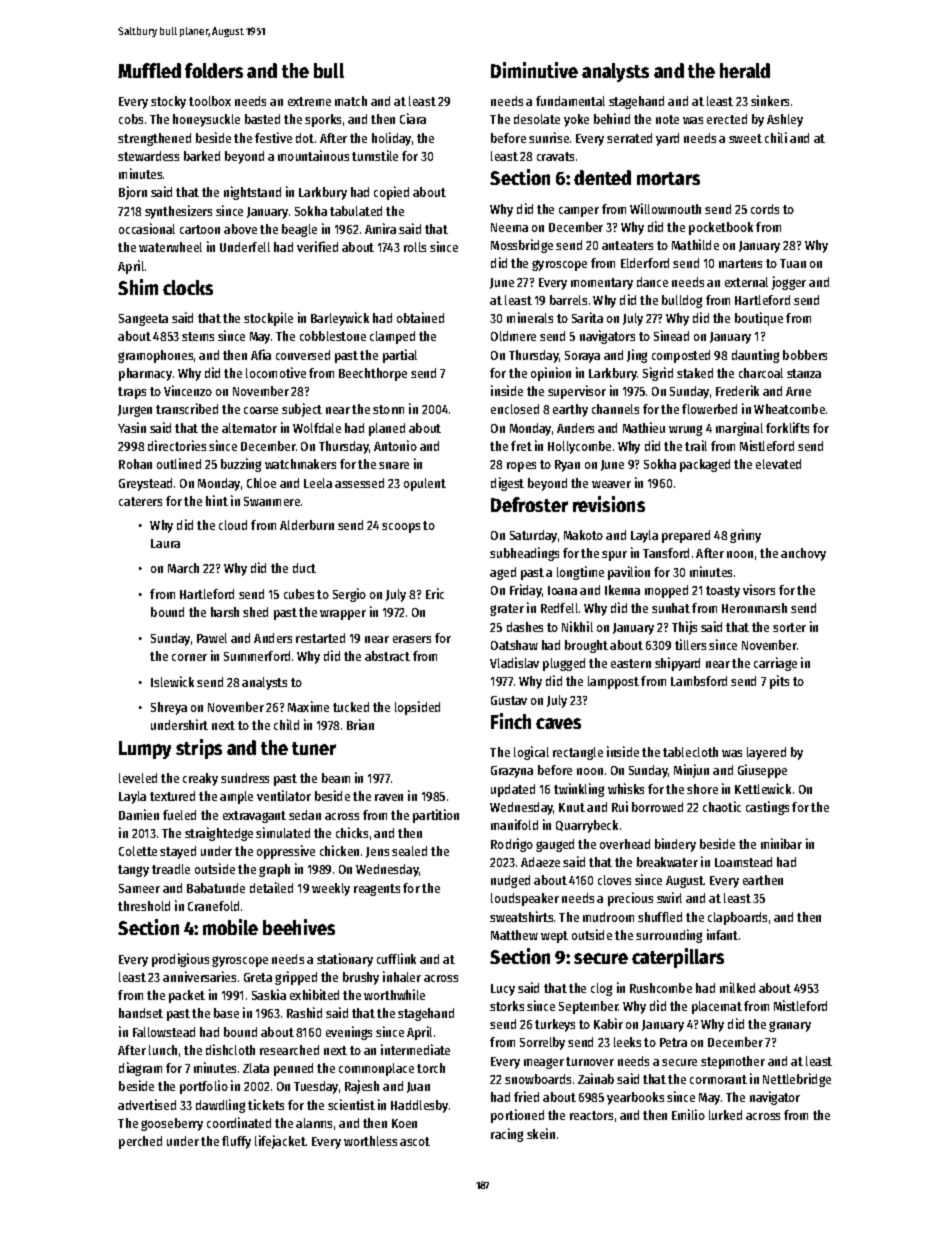 The width and height of the screenshot is (952, 1233). I want to click on Shreya, so click(169, 708).
